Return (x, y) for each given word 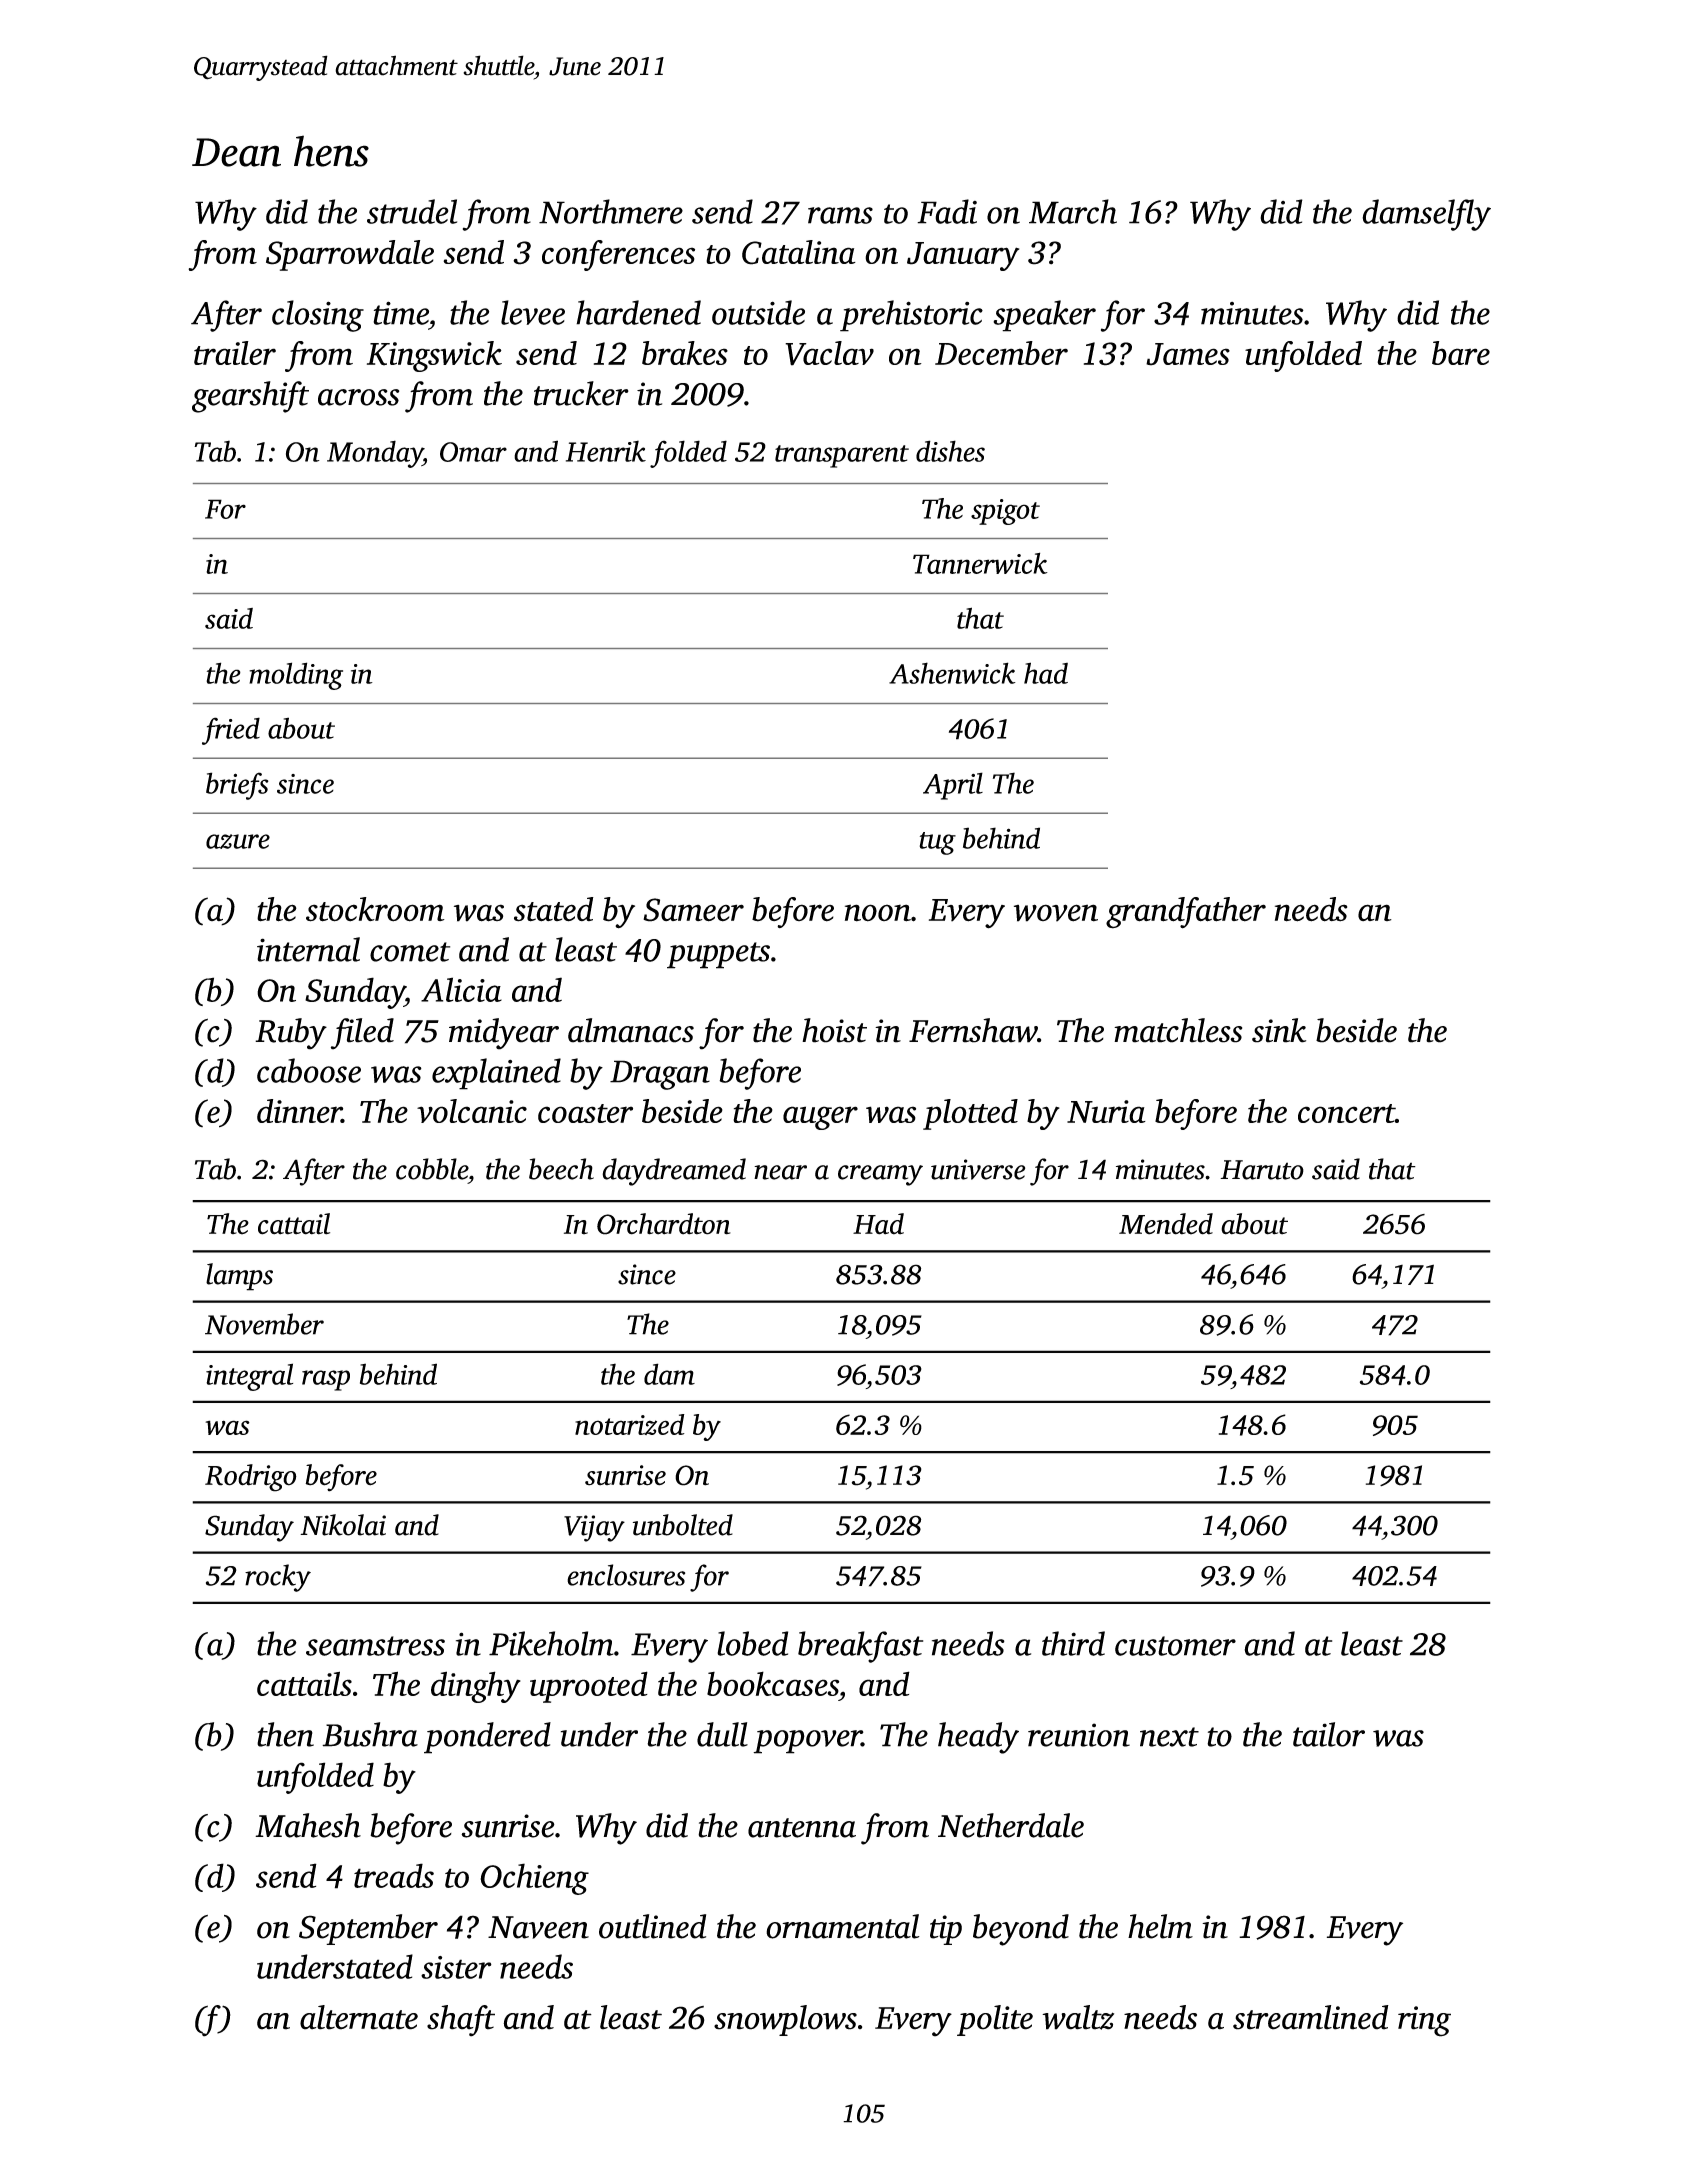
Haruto (1262, 1170)
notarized (630, 1424)
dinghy (476, 1687)
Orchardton (664, 1224)
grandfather (1186, 913)
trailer (235, 353)
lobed (752, 1643)
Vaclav (829, 353)
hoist (834, 1030)
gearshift (250, 397)
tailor (1329, 1734)
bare (1461, 353)
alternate (359, 2017)
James (1188, 354)
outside (758, 312)
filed (362, 1034)
